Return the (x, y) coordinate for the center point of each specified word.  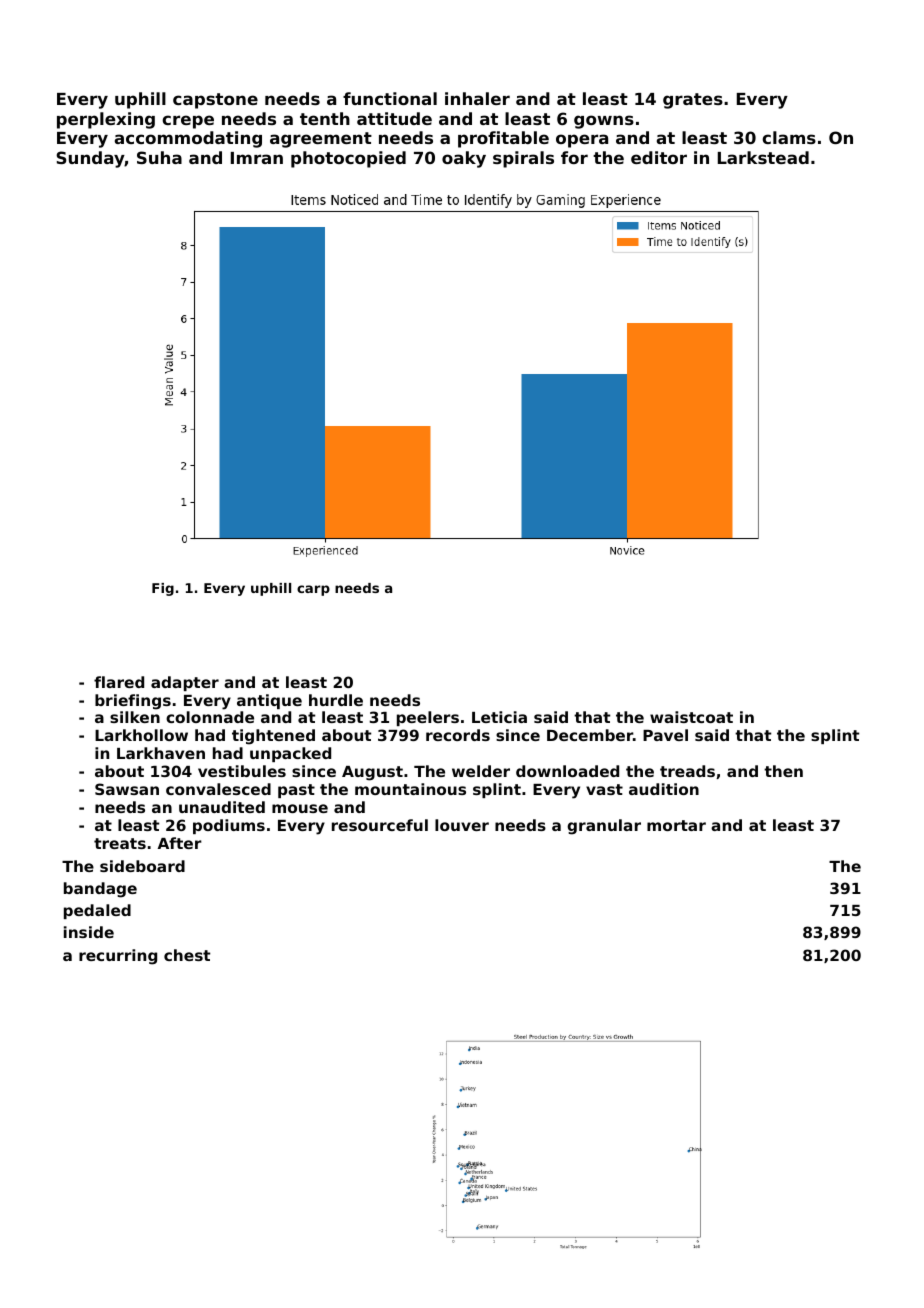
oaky (464, 159)
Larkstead (763, 157)
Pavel (665, 735)
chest (187, 955)
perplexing (106, 120)
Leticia (499, 717)
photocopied (348, 159)
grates (693, 101)
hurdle (336, 700)
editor (659, 157)
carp (313, 590)
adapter (185, 683)
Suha (159, 157)
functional (390, 98)
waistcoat (691, 717)
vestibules (242, 771)
